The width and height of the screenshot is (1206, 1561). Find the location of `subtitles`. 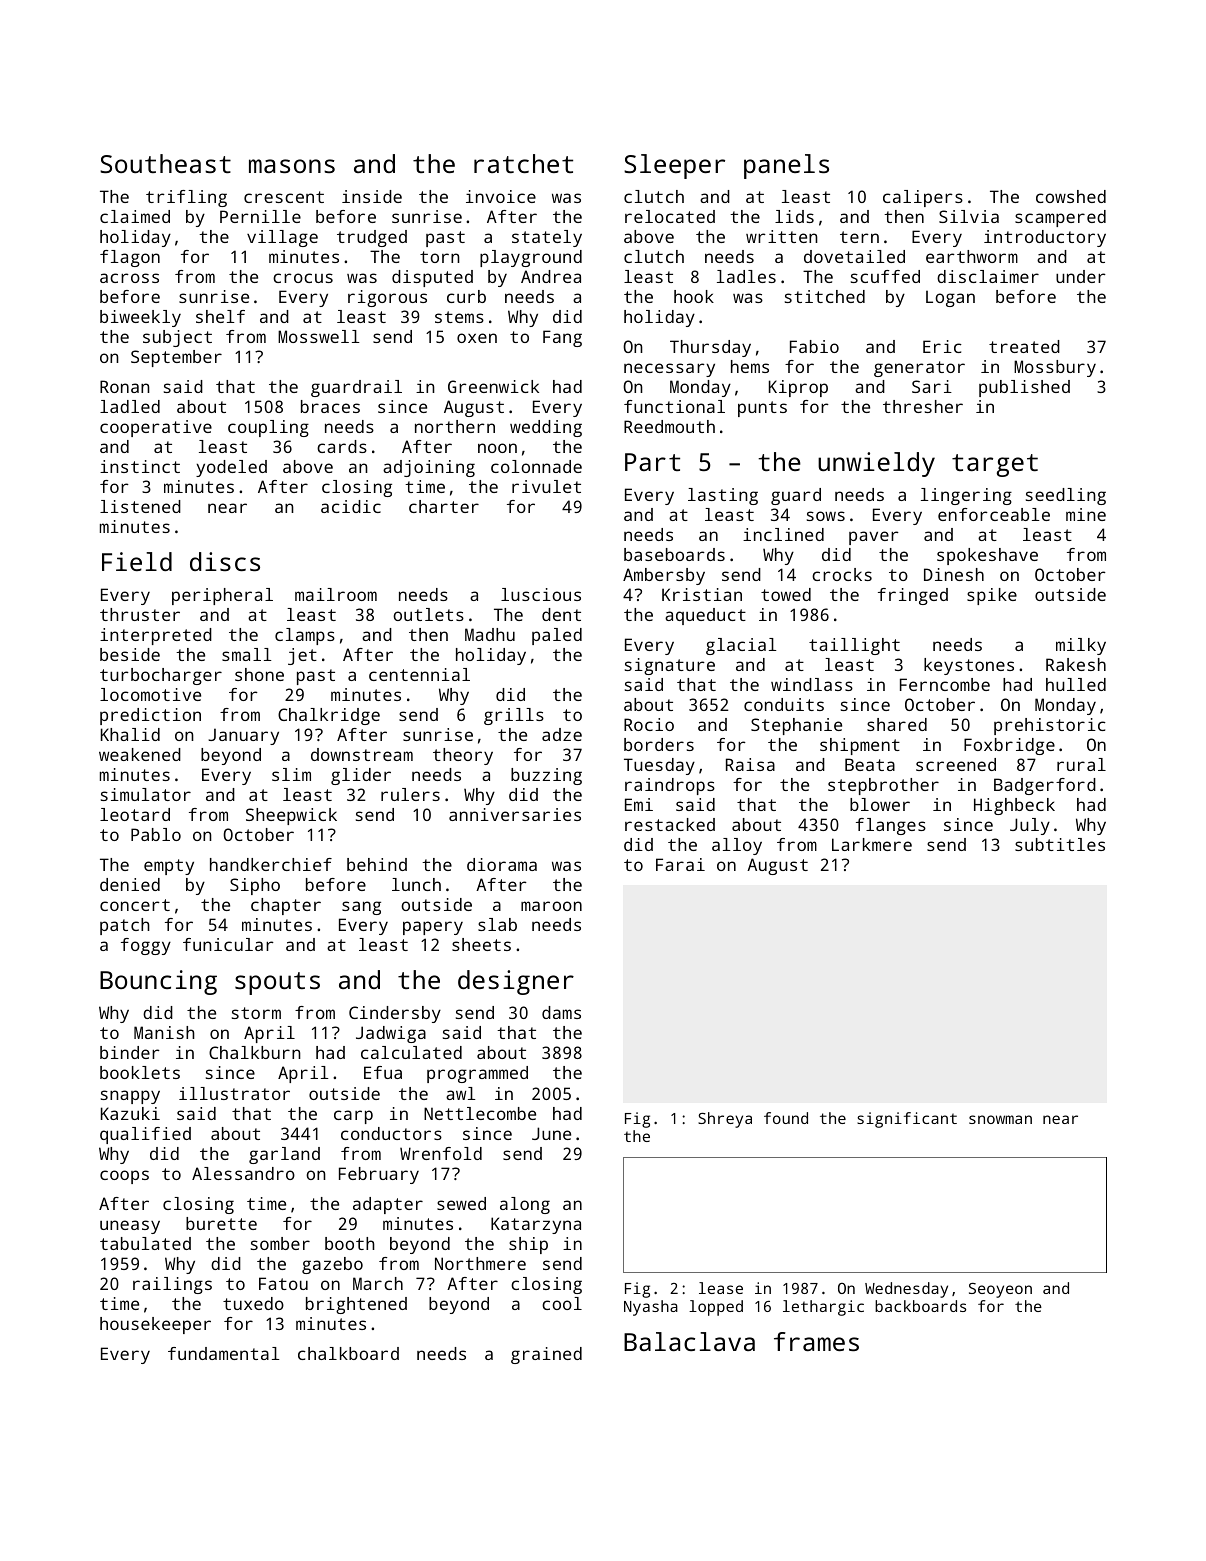

subtitles is located at coordinates (1060, 844).
